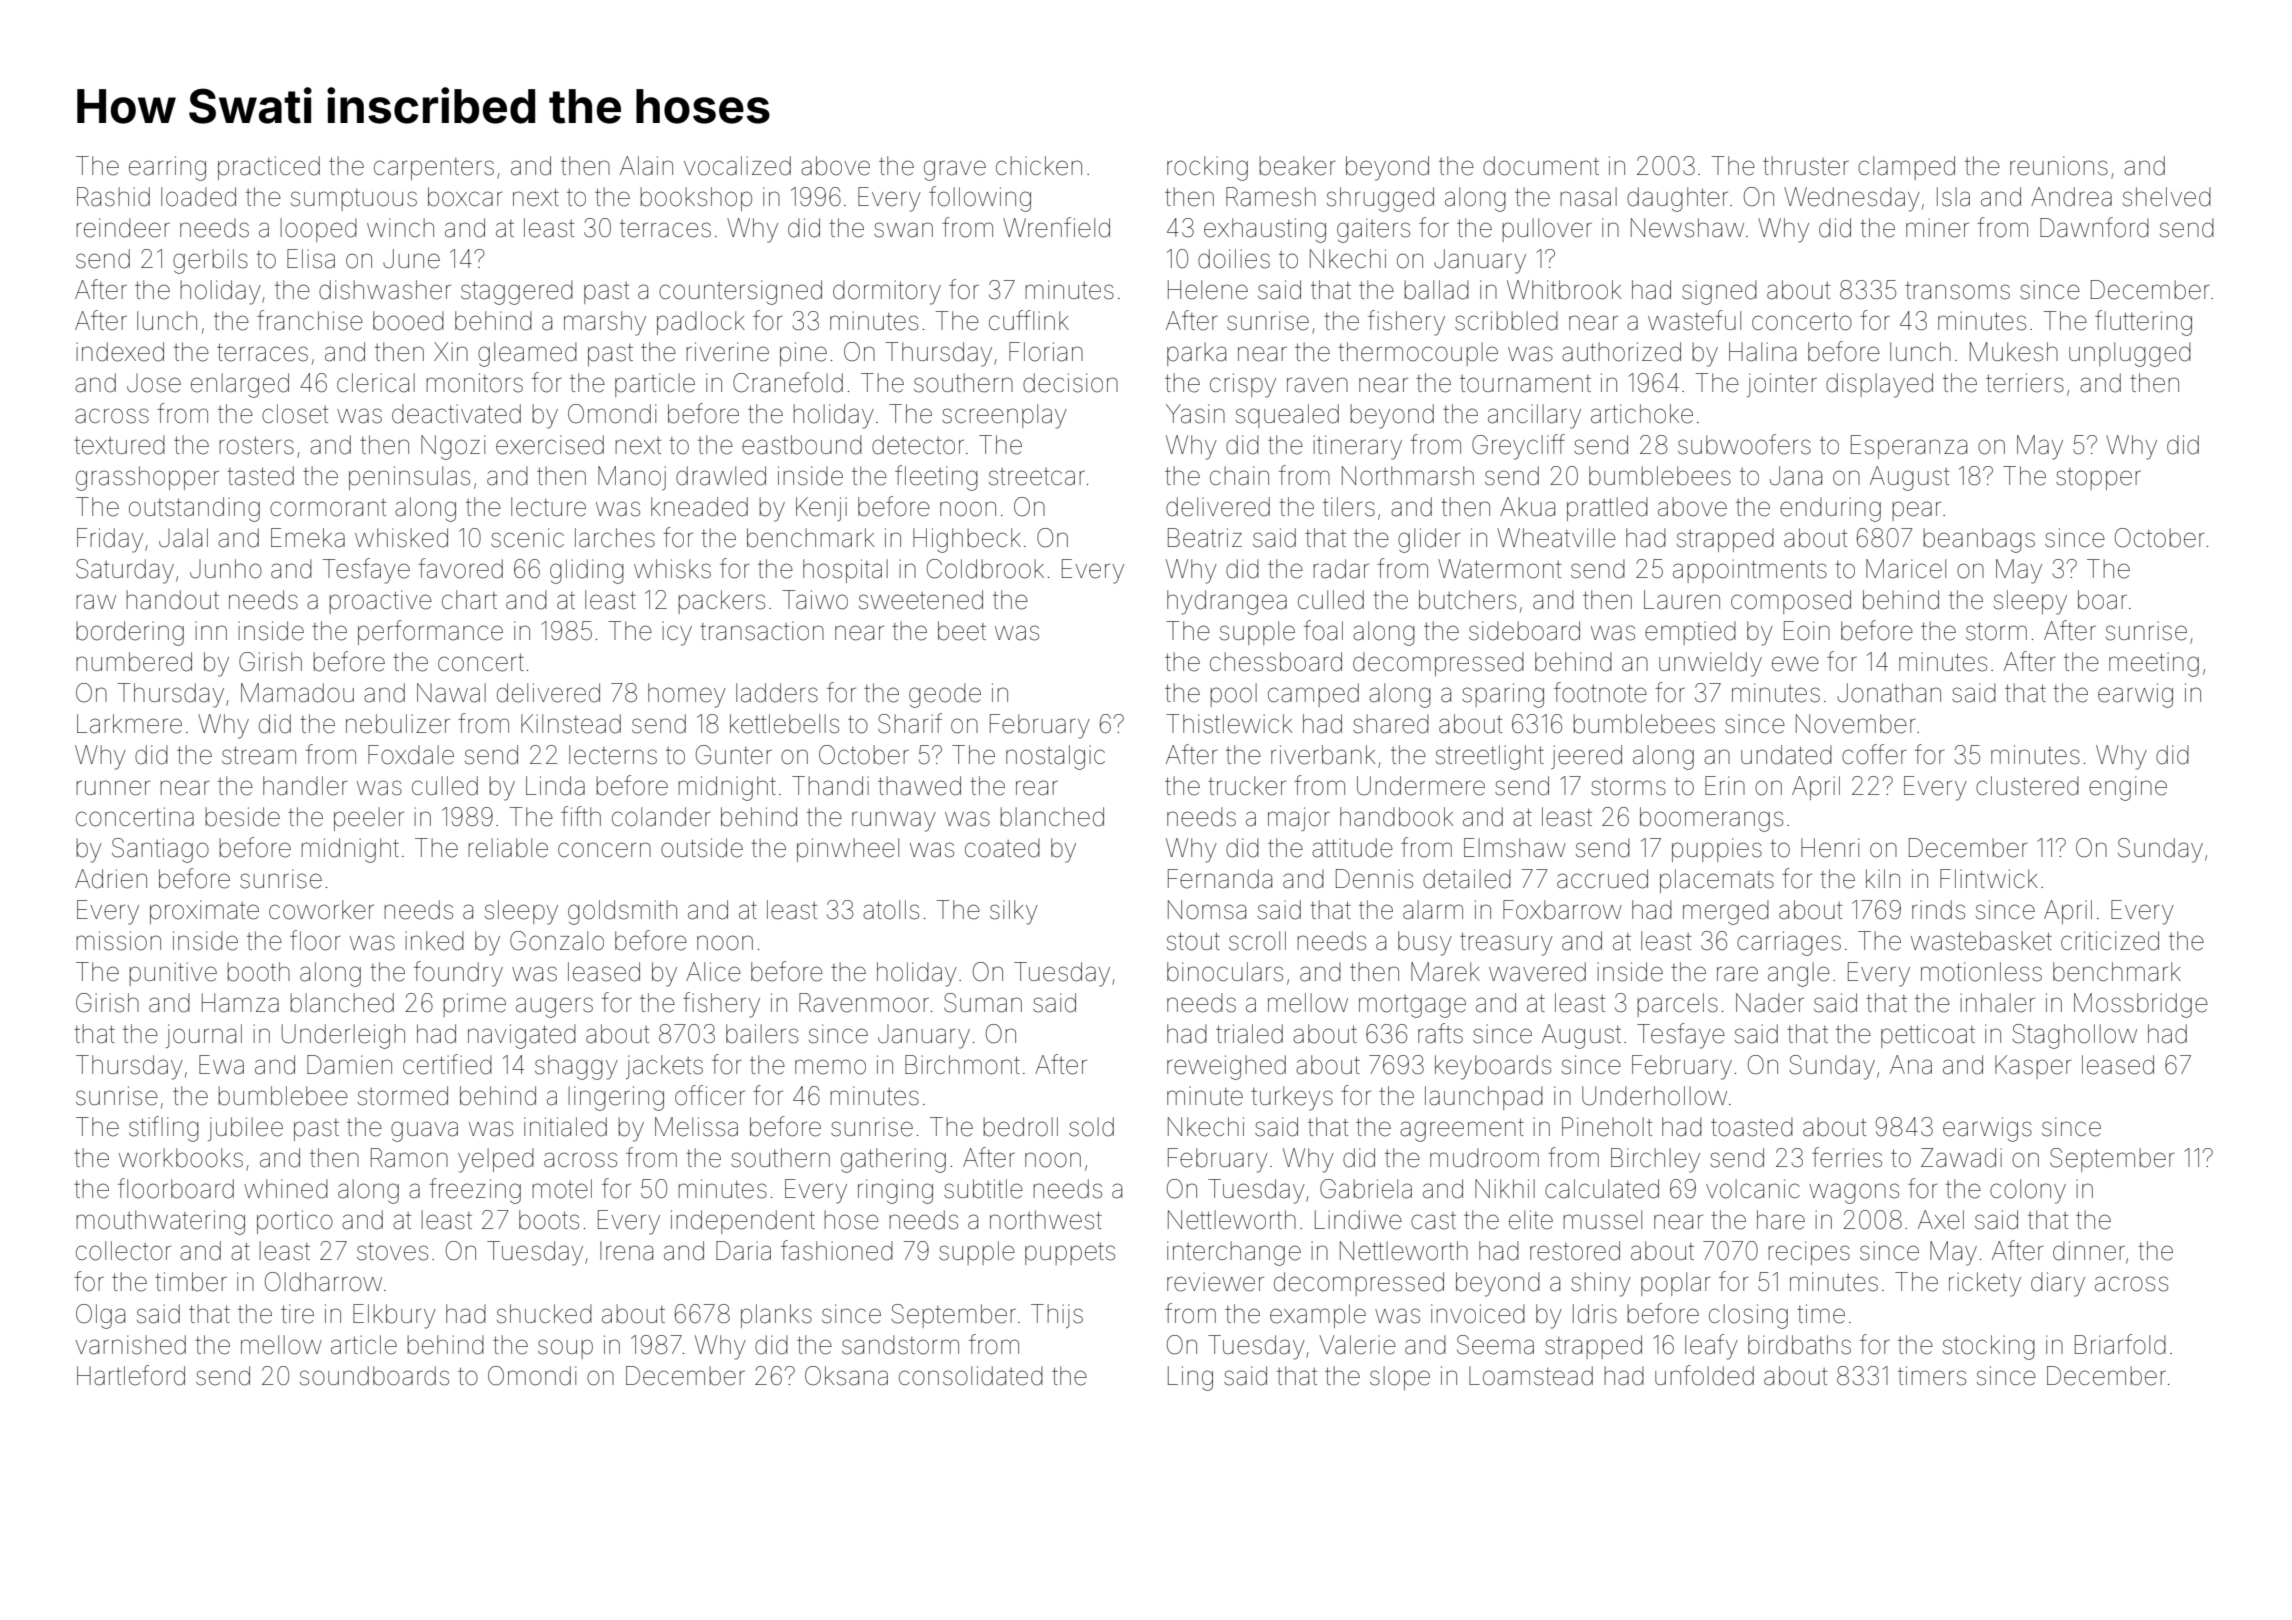 The image size is (2292, 1620). Describe the element at coordinates (1830, 509) in the screenshot. I see `enduring` at that location.
